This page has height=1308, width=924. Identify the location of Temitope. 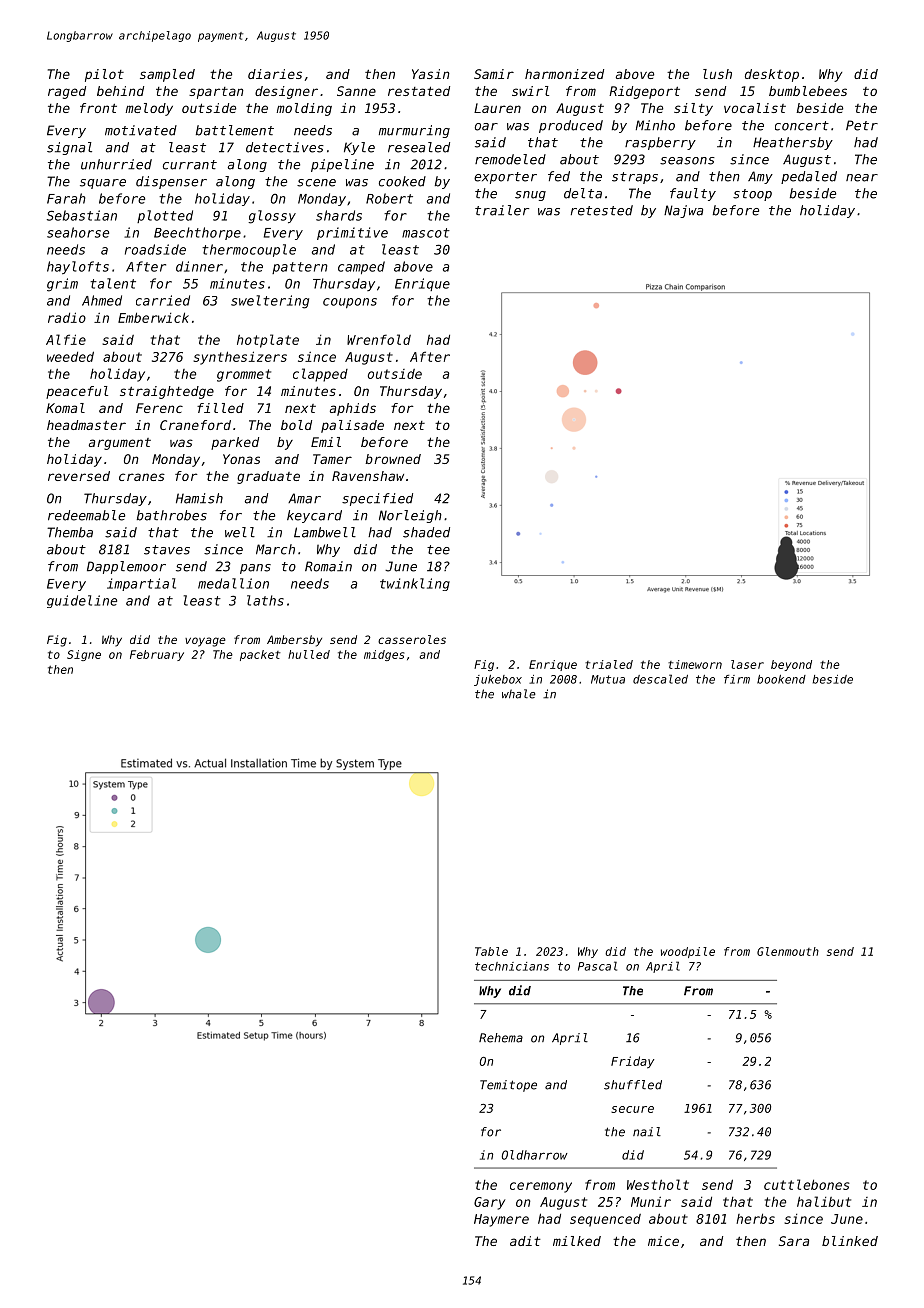
(508, 1086).
